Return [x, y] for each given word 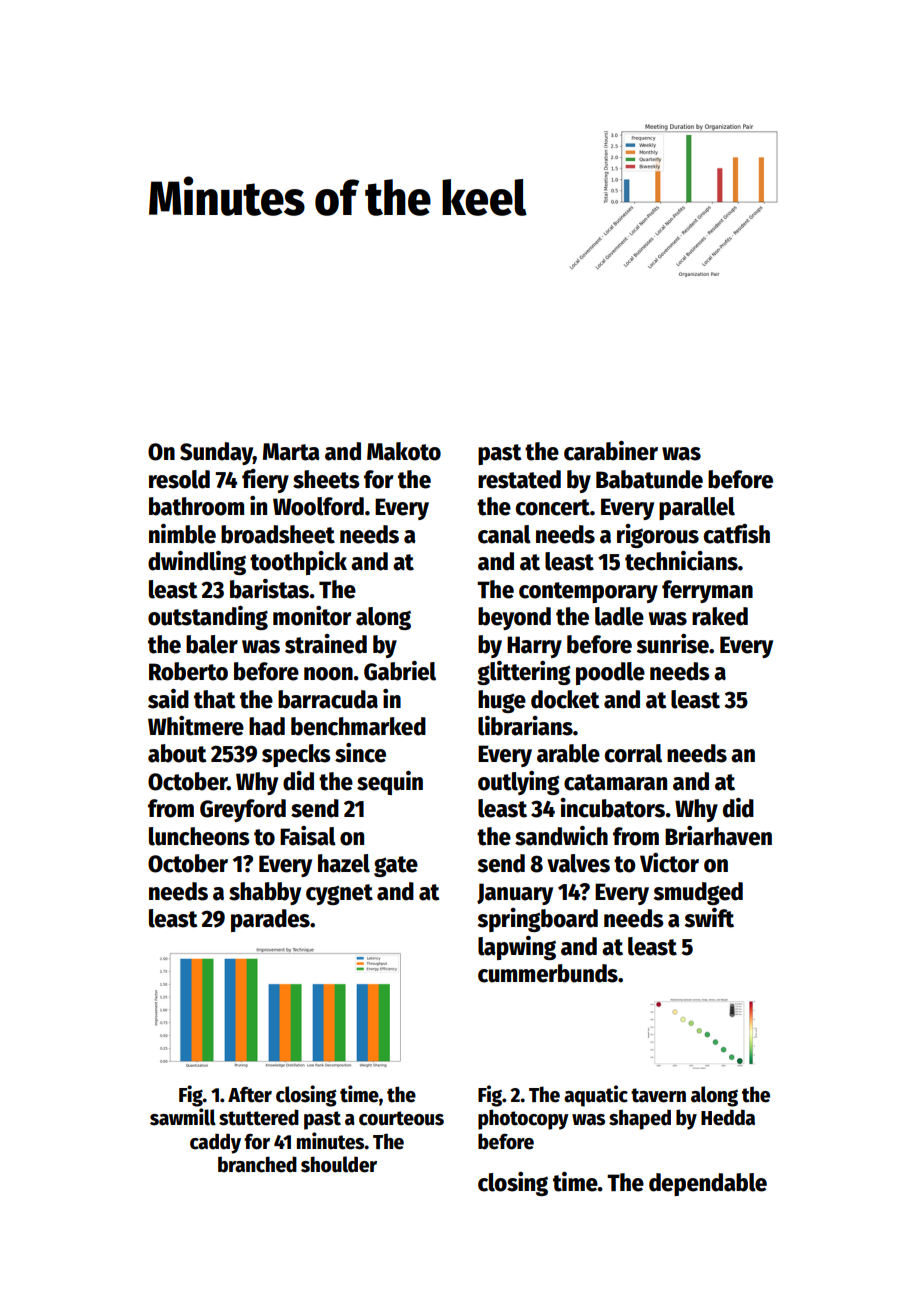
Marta [291, 452]
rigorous [658, 536]
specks [296, 755]
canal [504, 534]
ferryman [707, 591]
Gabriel [400, 671]
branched [257, 1164]
